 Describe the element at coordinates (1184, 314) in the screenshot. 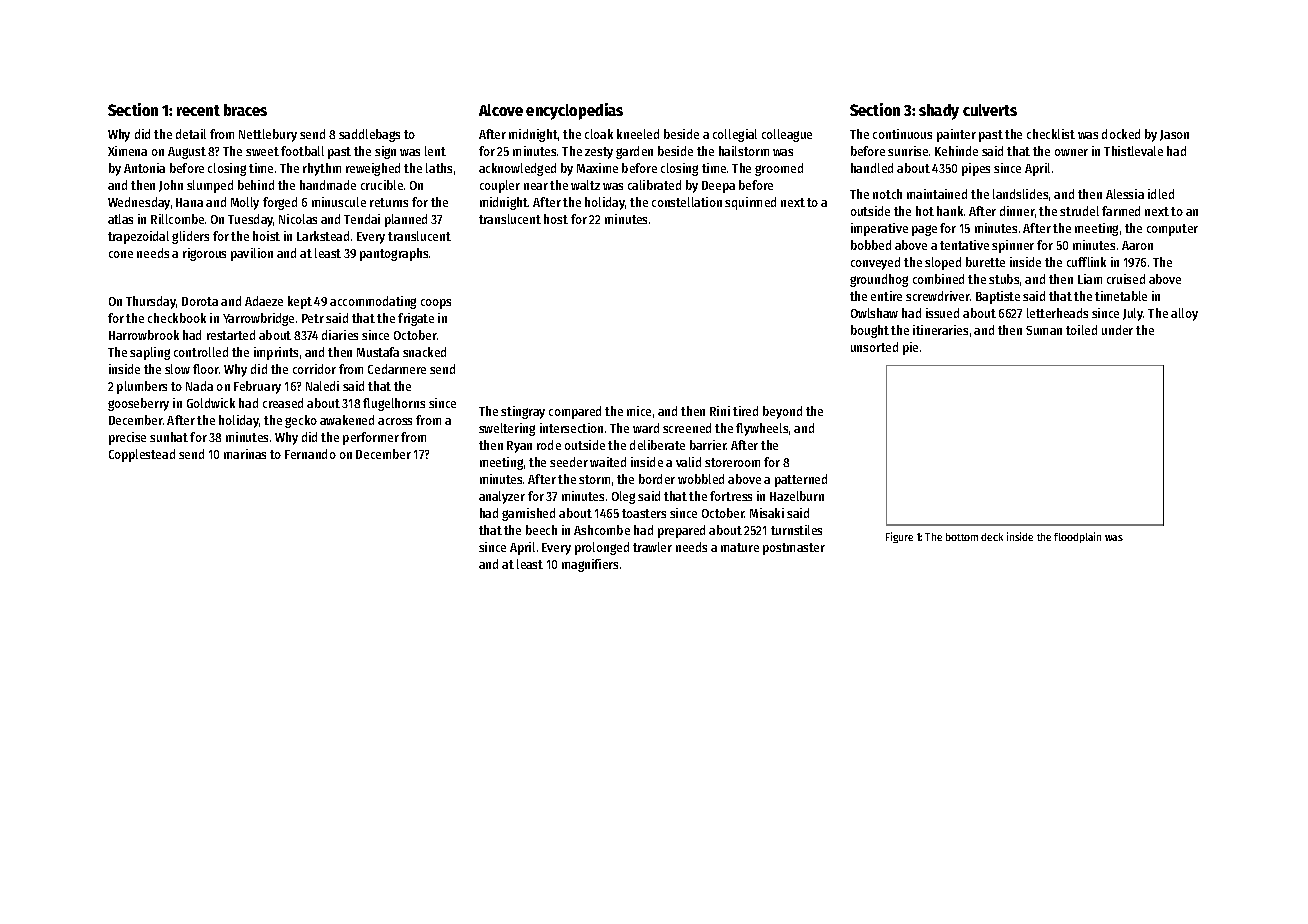

I see `alloy` at that location.
